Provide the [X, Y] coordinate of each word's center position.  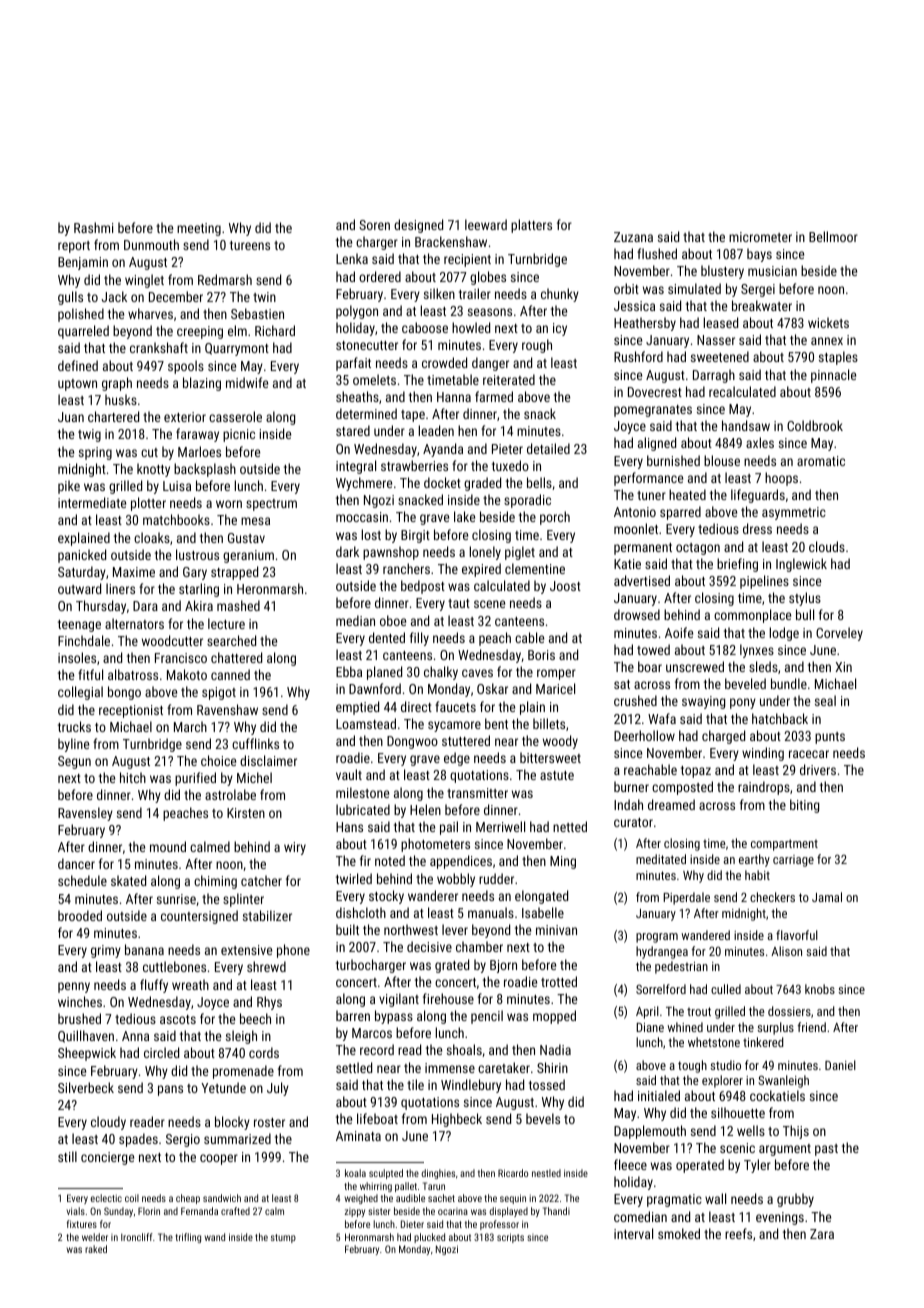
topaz [696, 772]
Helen [425, 809]
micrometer [760, 237]
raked [96, 1249]
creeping [200, 332]
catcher [261, 880]
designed [418, 226]
